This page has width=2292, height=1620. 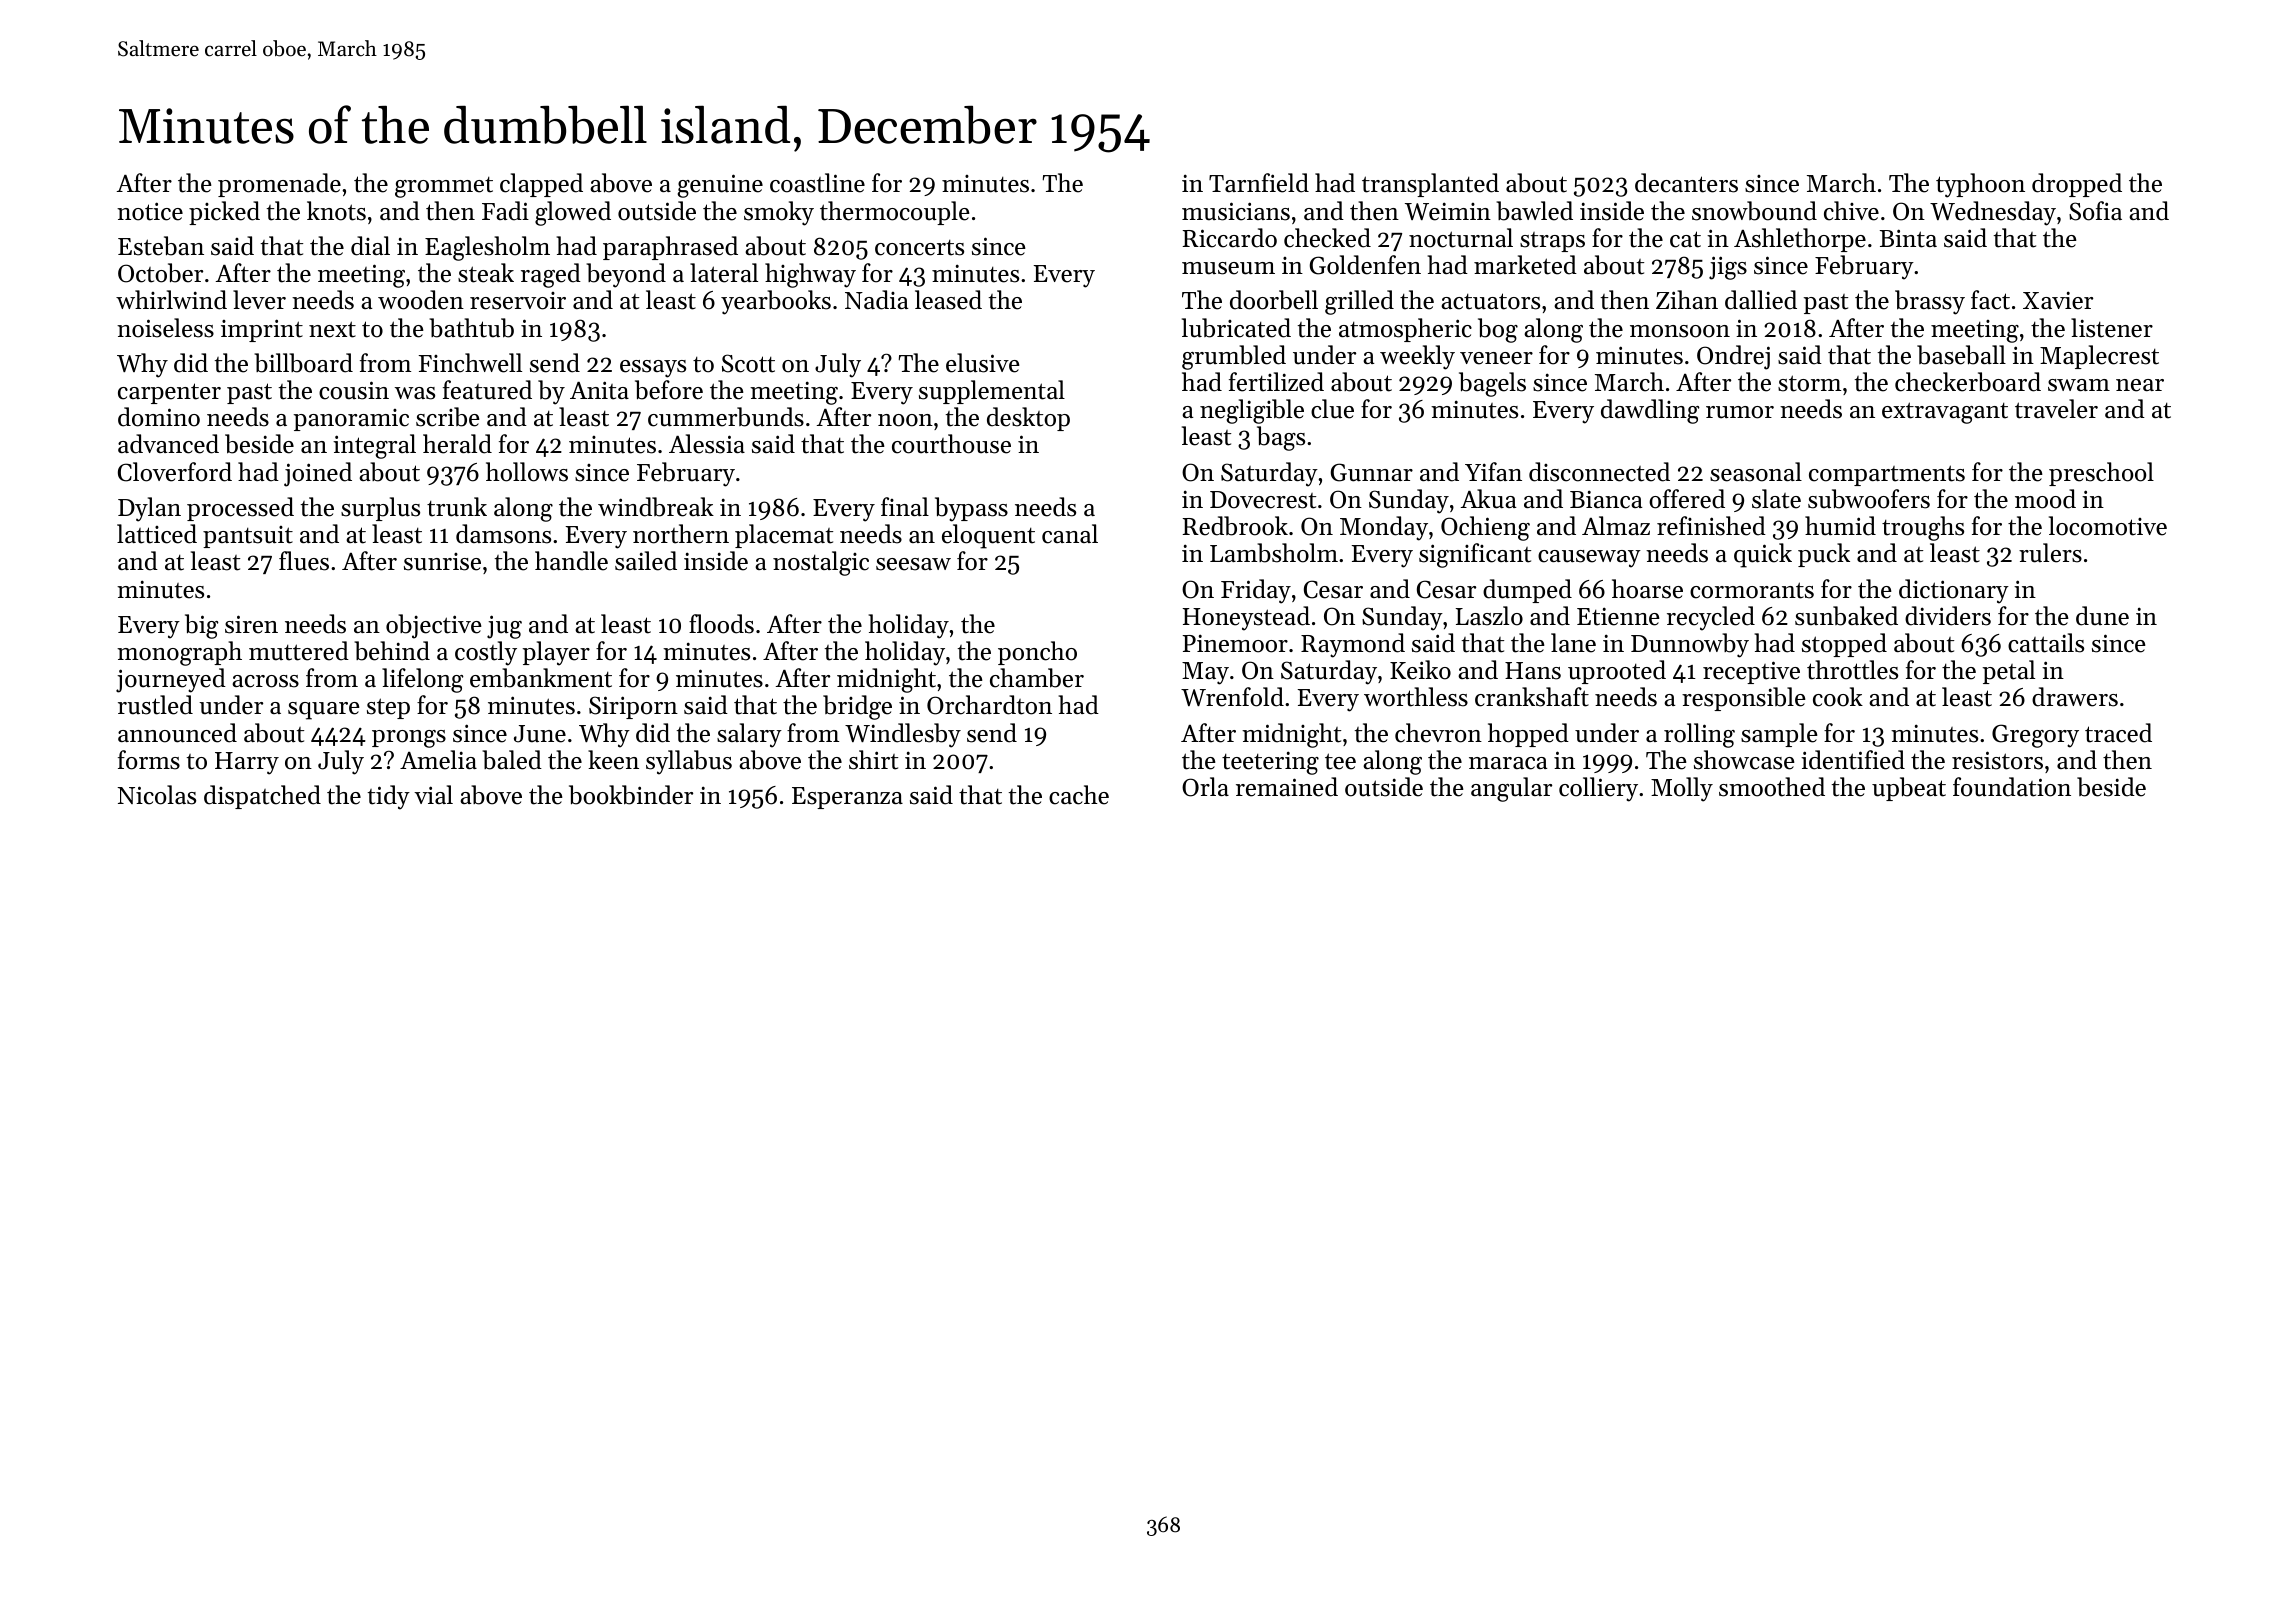 I want to click on northern, so click(x=681, y=534).
